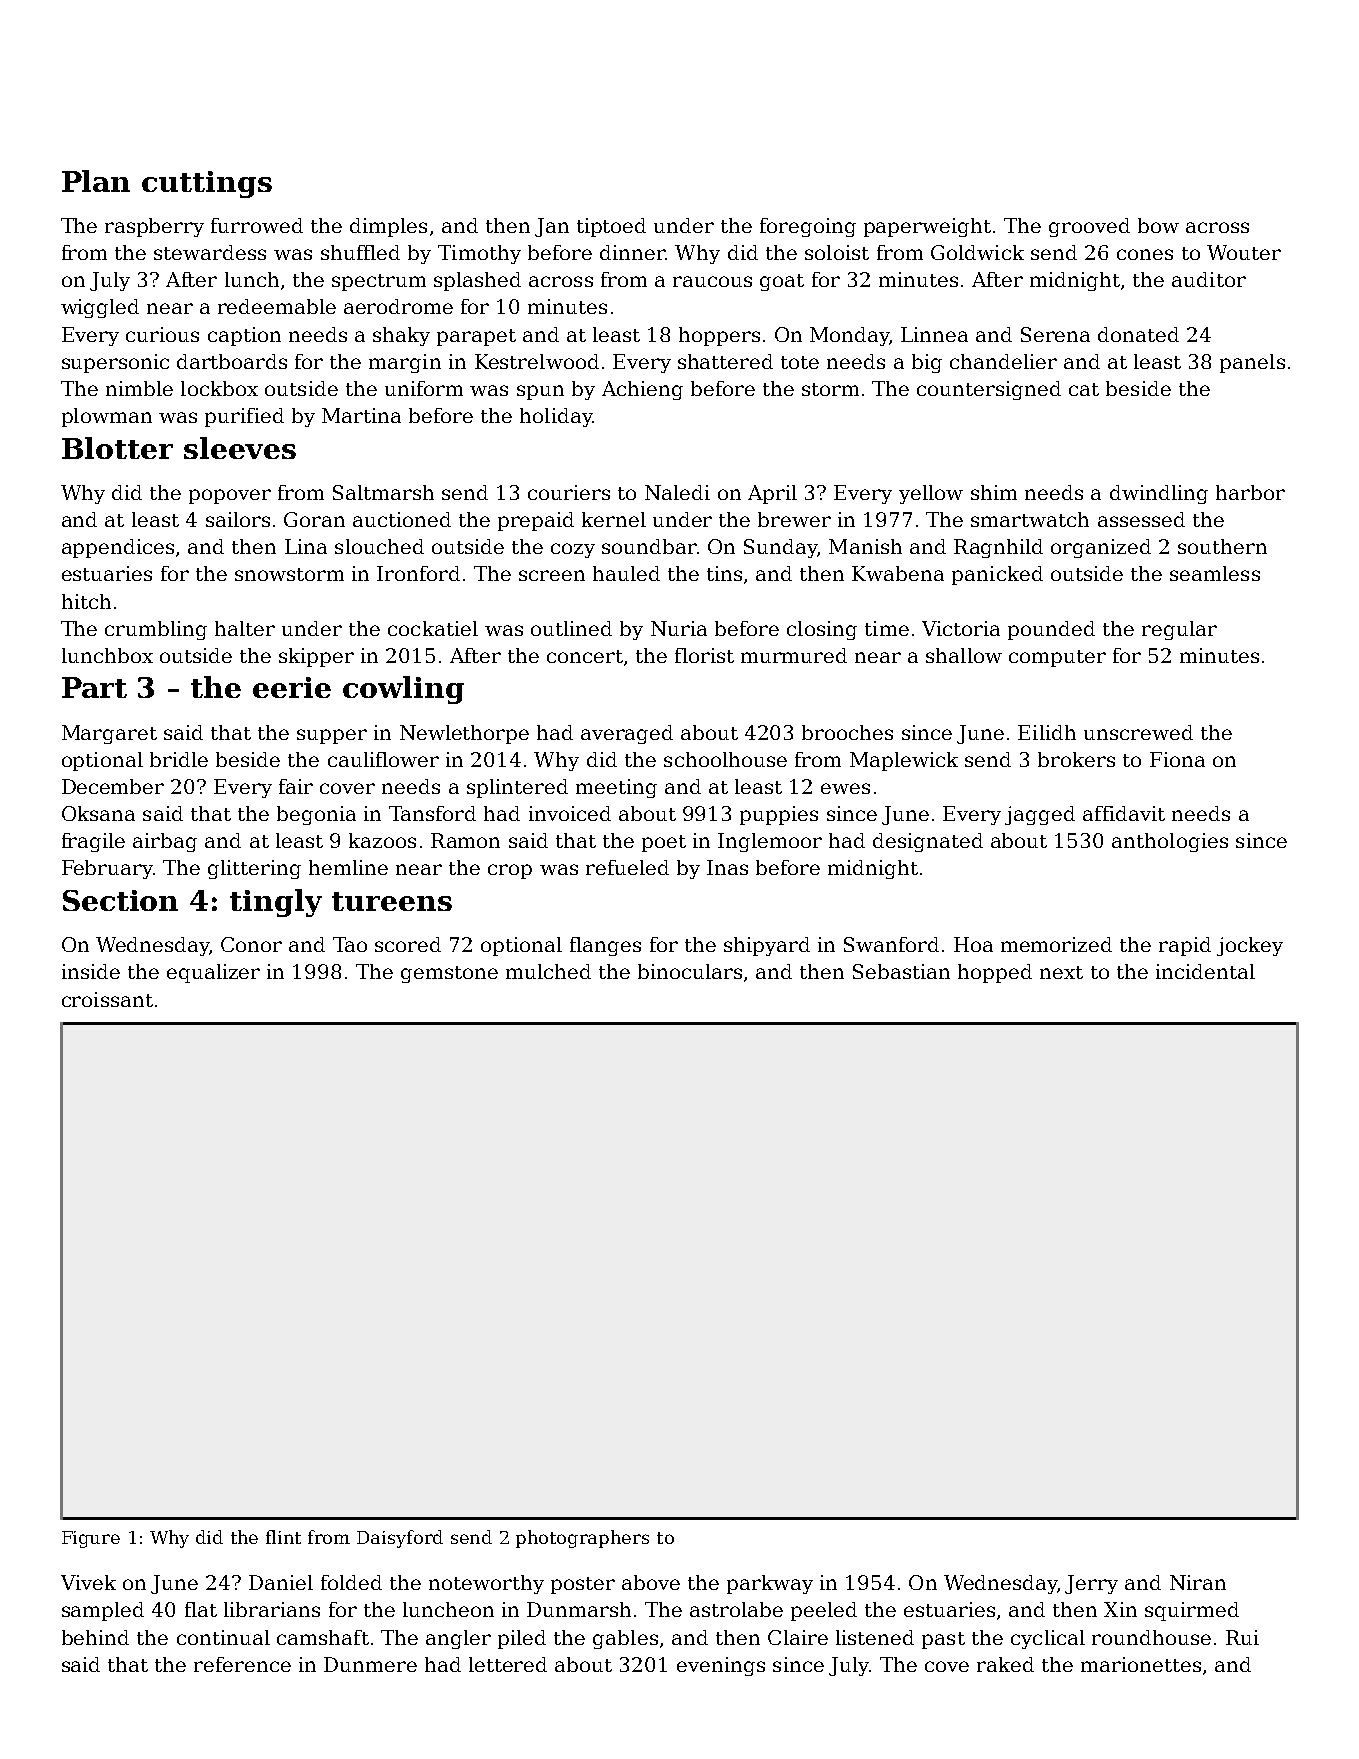 Image resolution: width=1359 pixels, height=1759 pixels. What do you see at coordinates (96, 181) in the screenshot?
I see `Plan` at bounding box center [96, 181].
